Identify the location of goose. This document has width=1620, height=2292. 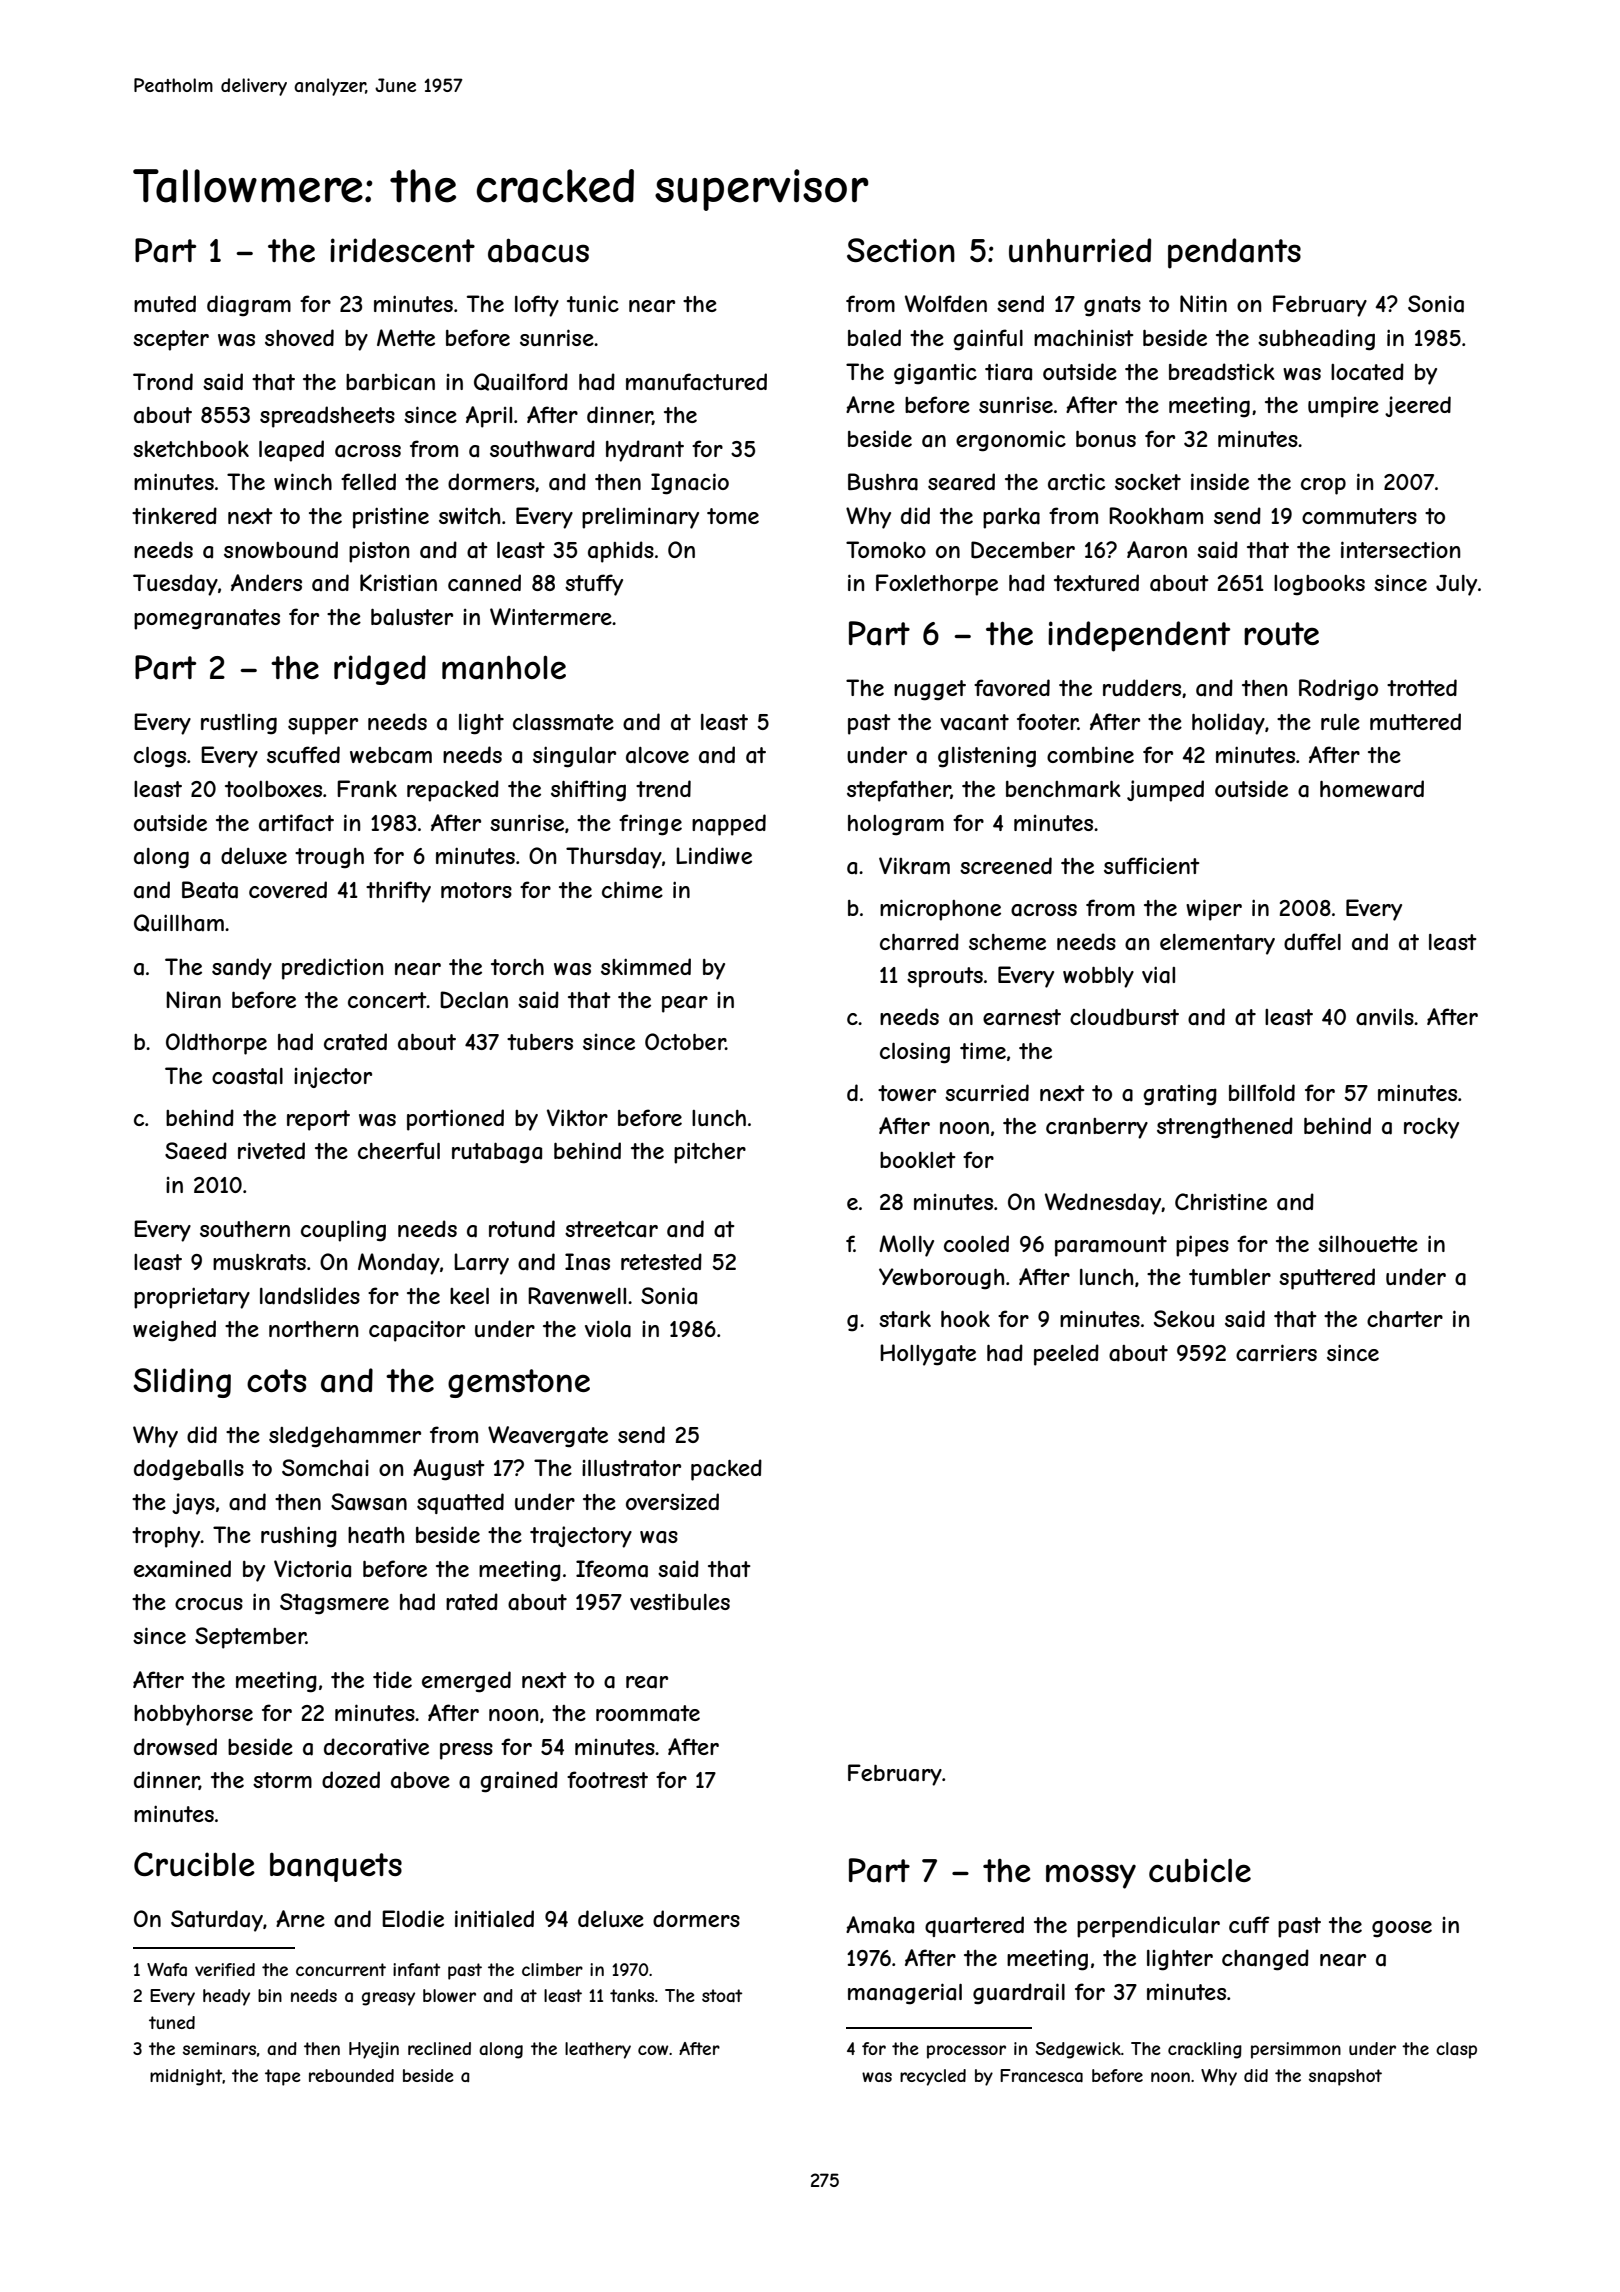
(1402, 1929).
